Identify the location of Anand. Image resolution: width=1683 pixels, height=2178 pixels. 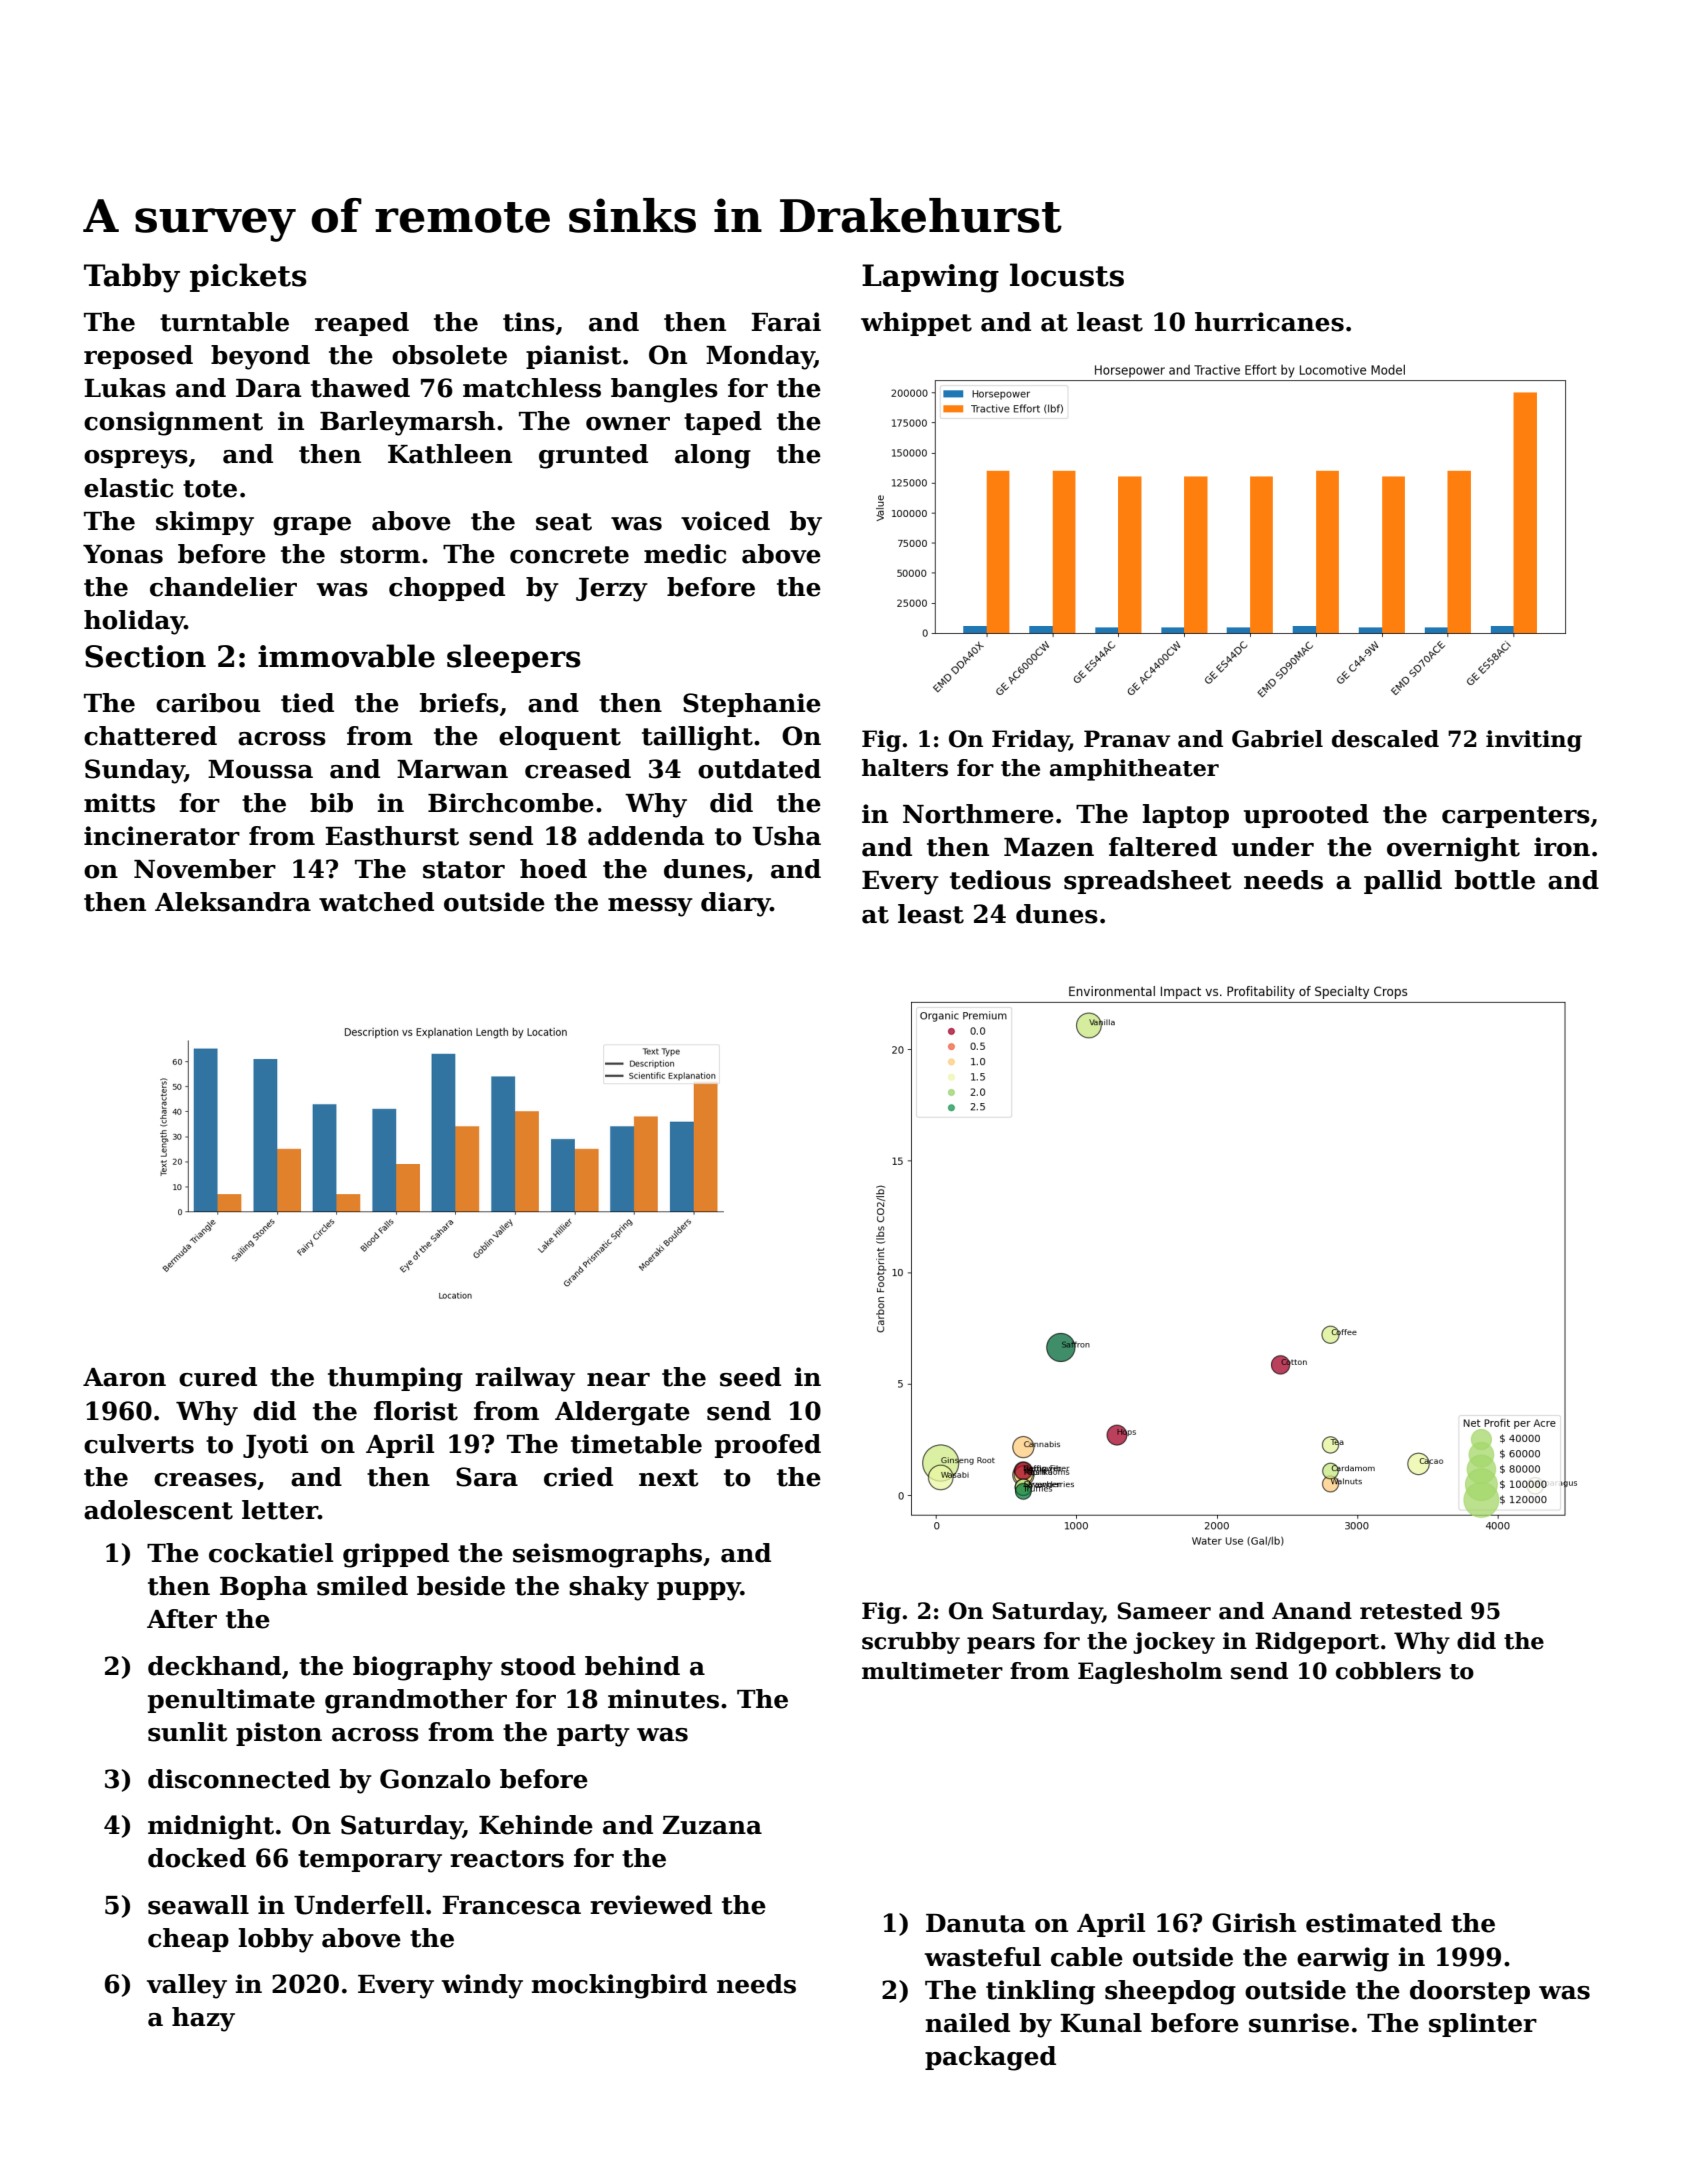
(1312, 1611).
